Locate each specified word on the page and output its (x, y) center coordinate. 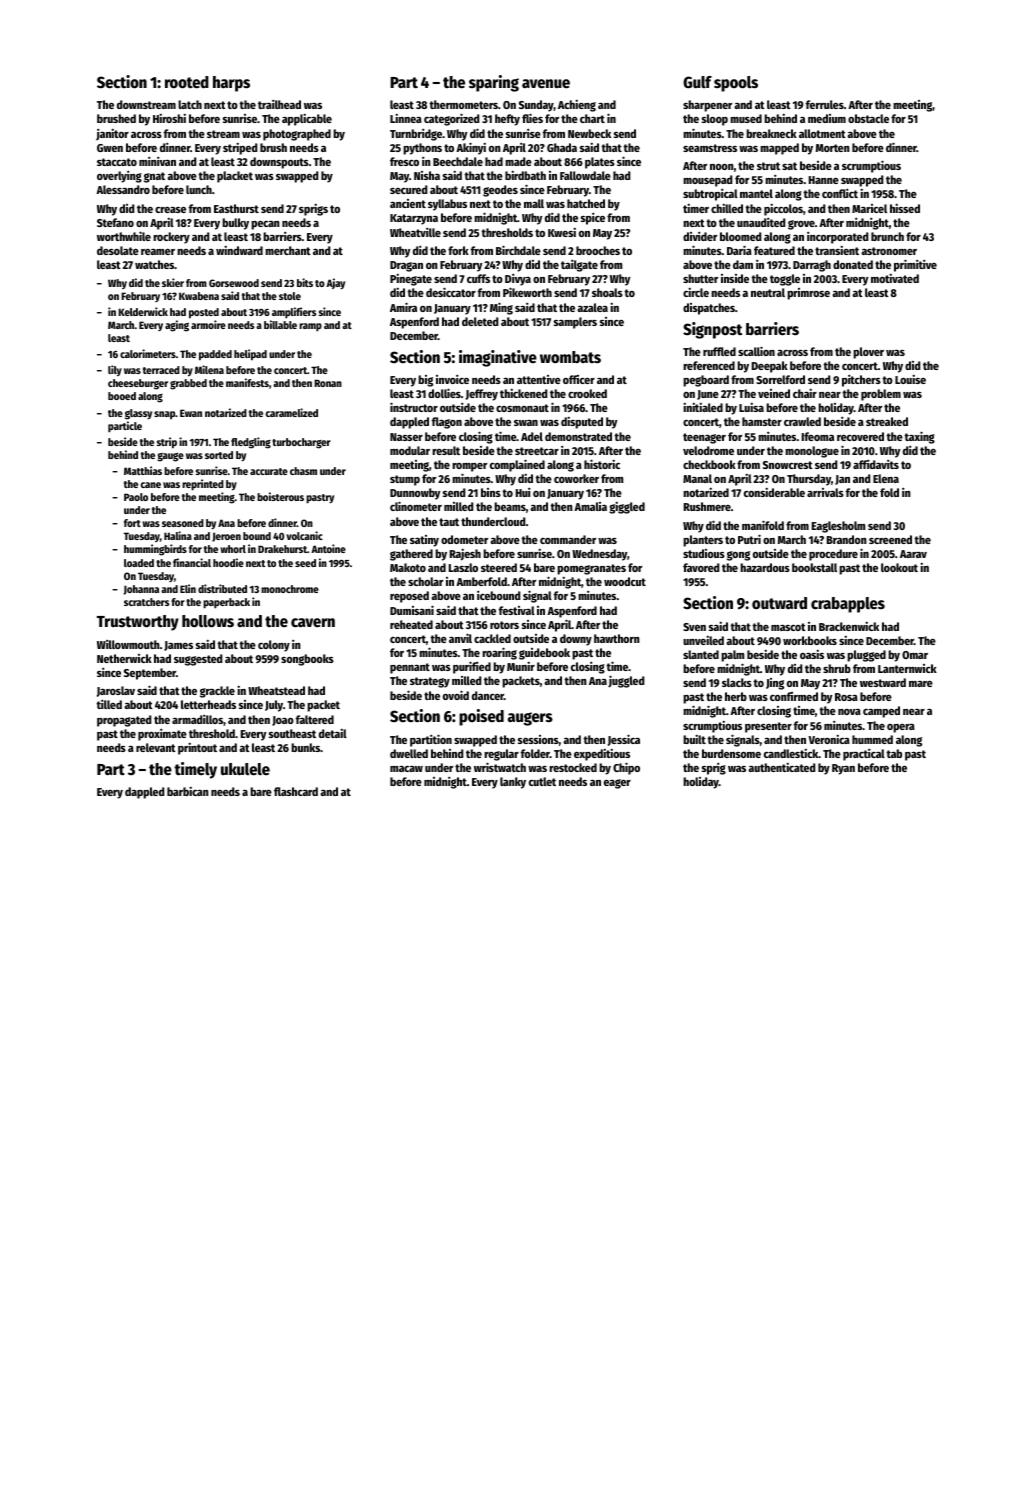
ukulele (245, 769)
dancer (488, 695)
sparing (494, 83)
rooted (187, 82)
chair (805, 393)
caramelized (292, 412)
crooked (587, 393)
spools (736, 84)
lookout (899, 567)
